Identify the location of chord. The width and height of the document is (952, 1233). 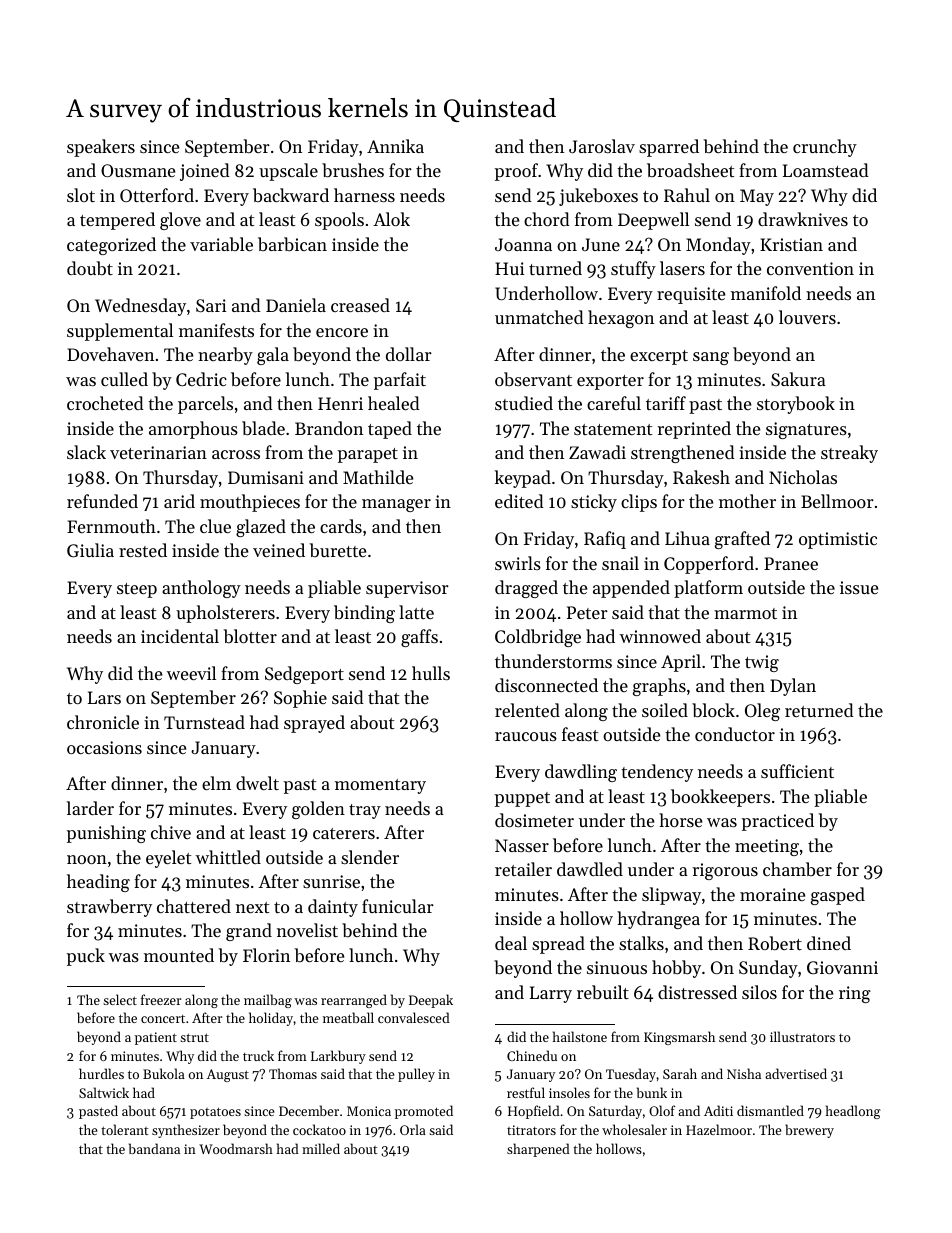
(547, 219).
